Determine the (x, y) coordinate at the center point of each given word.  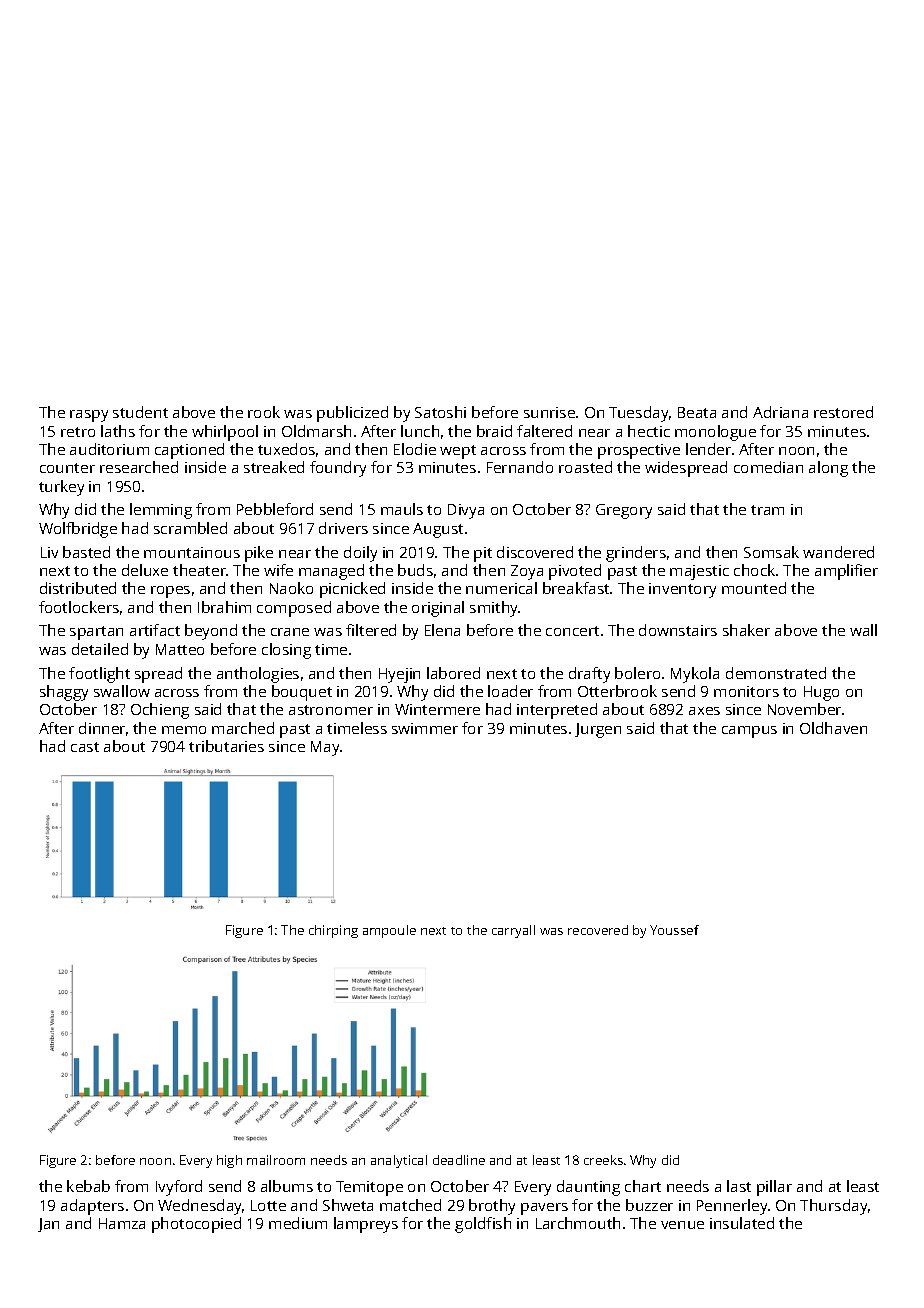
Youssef (674, 930)
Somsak (771, 552)
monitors (746, 691)
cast (85, 747)
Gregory (624, 511)
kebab (88, 1186)
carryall (513, 931)
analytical (399, 1161)
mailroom (276, 1160)
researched (139, 467)
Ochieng (160, 711)
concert (572, 631)
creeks (603, 1160)
